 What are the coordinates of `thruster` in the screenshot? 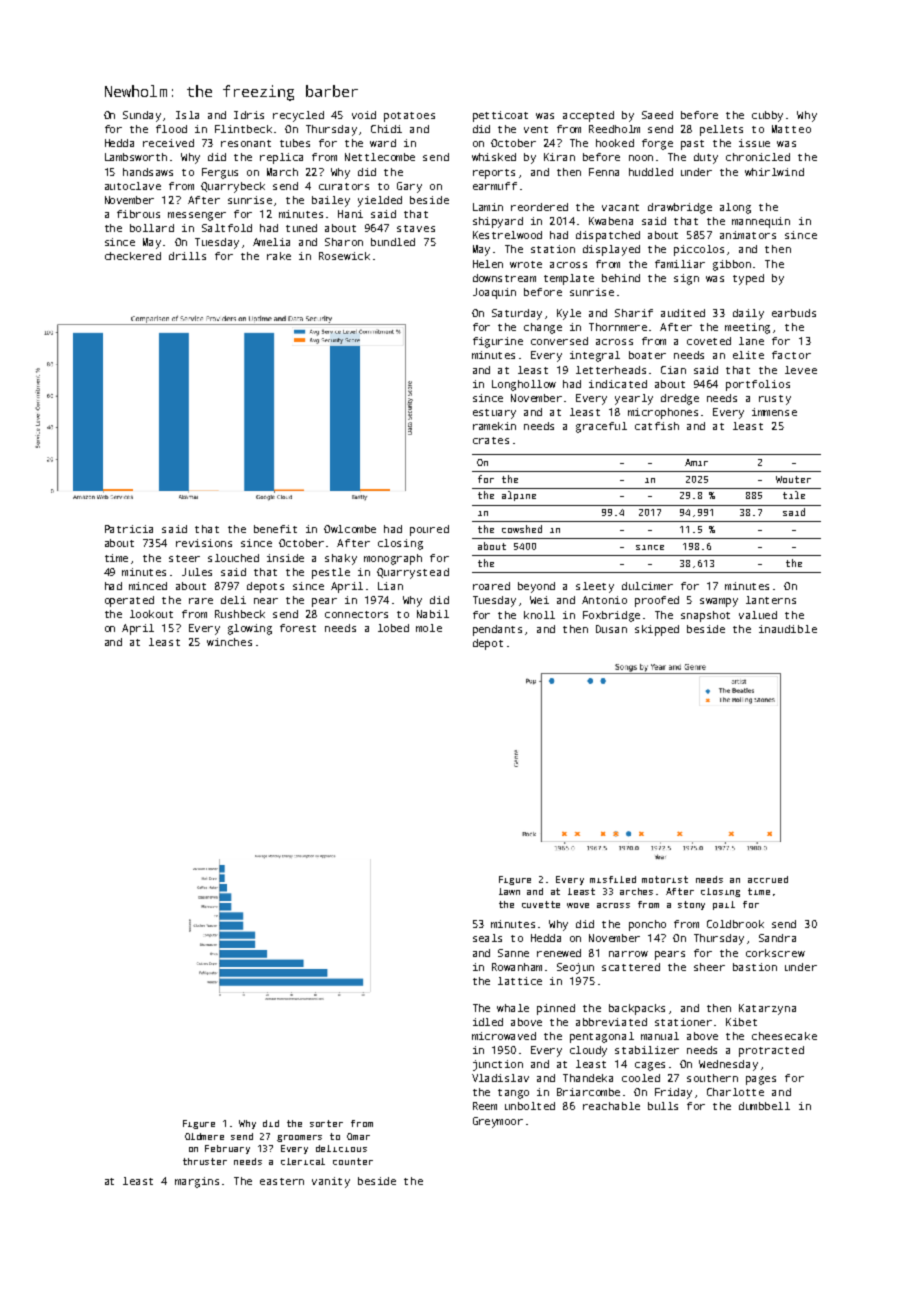 It's located at (205, 1161).
